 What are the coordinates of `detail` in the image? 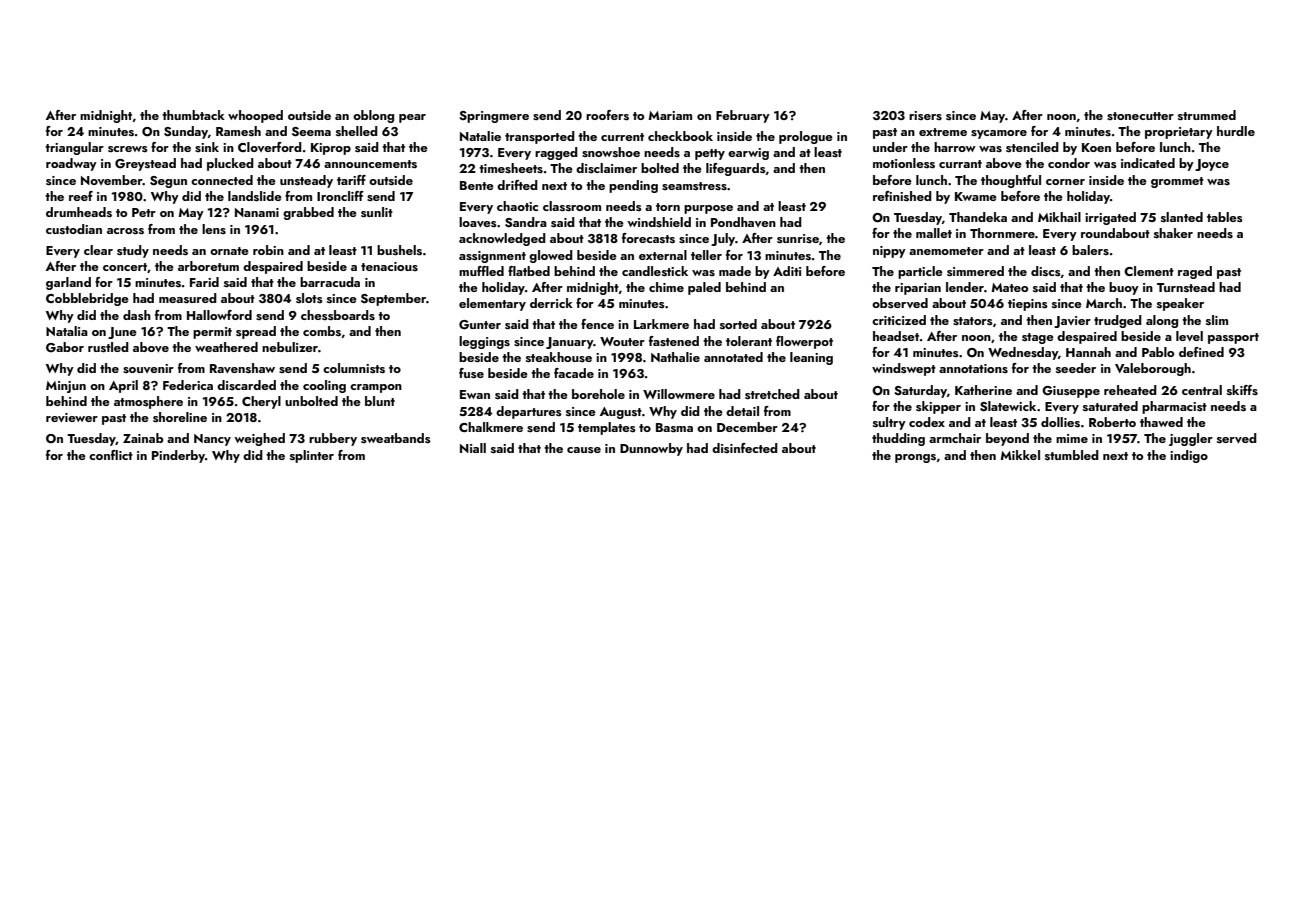 It's located at (742, 411).
